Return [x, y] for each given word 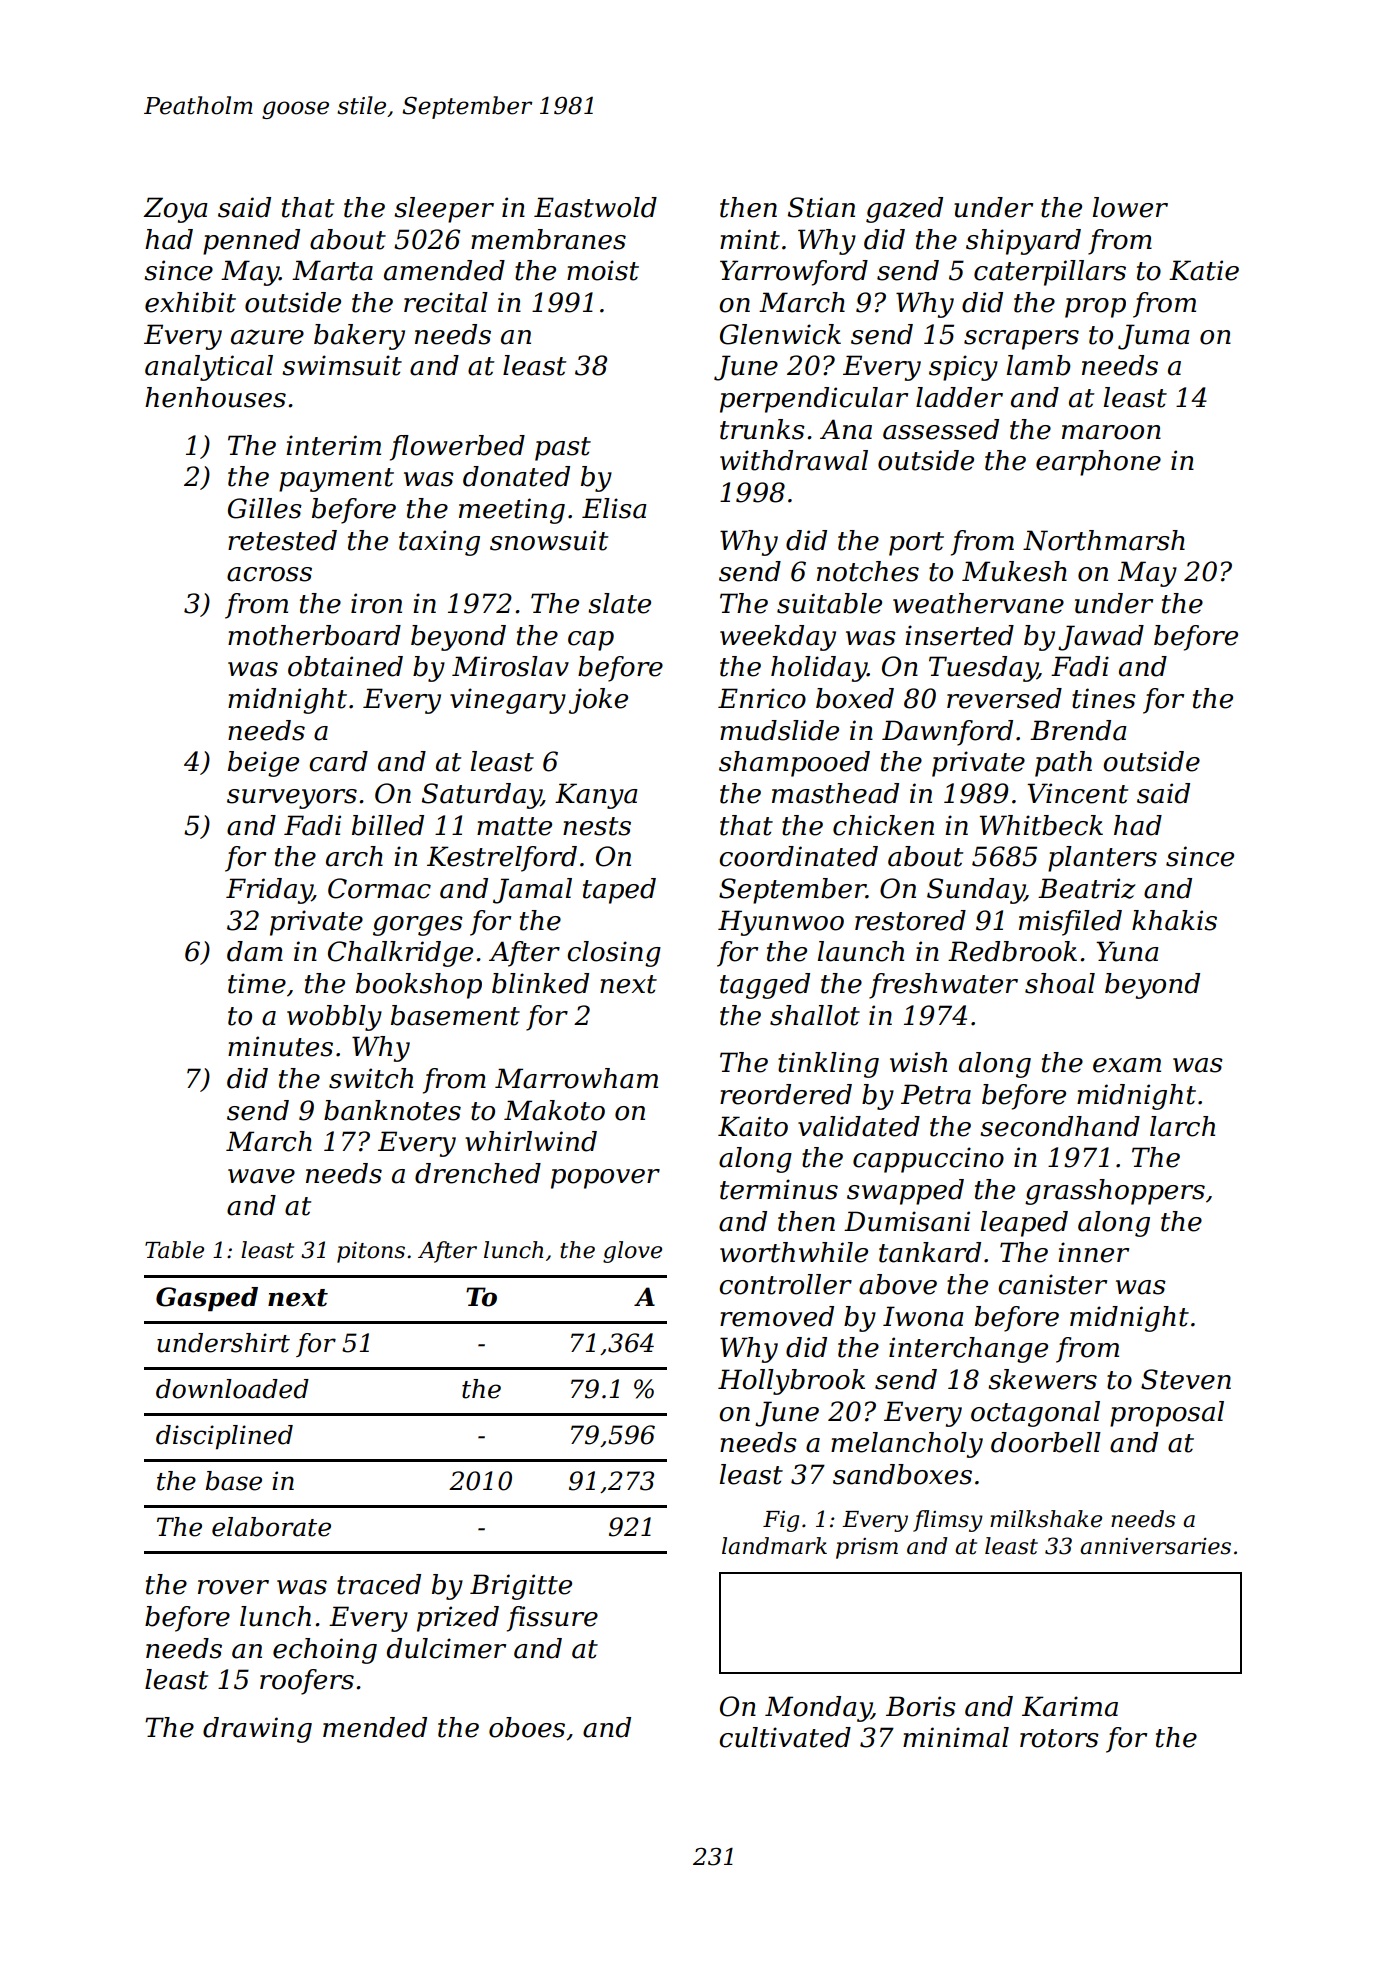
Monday [818, 1709]
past [563, 449]
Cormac [379, 888]
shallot [815, 1015]
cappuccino [928, 1160]
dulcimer [446, 1648]
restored [910, 920]
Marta [332, 270]
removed [777, 1316]
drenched [478, 1173]
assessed [941, 429]
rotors [1059, 1738]
